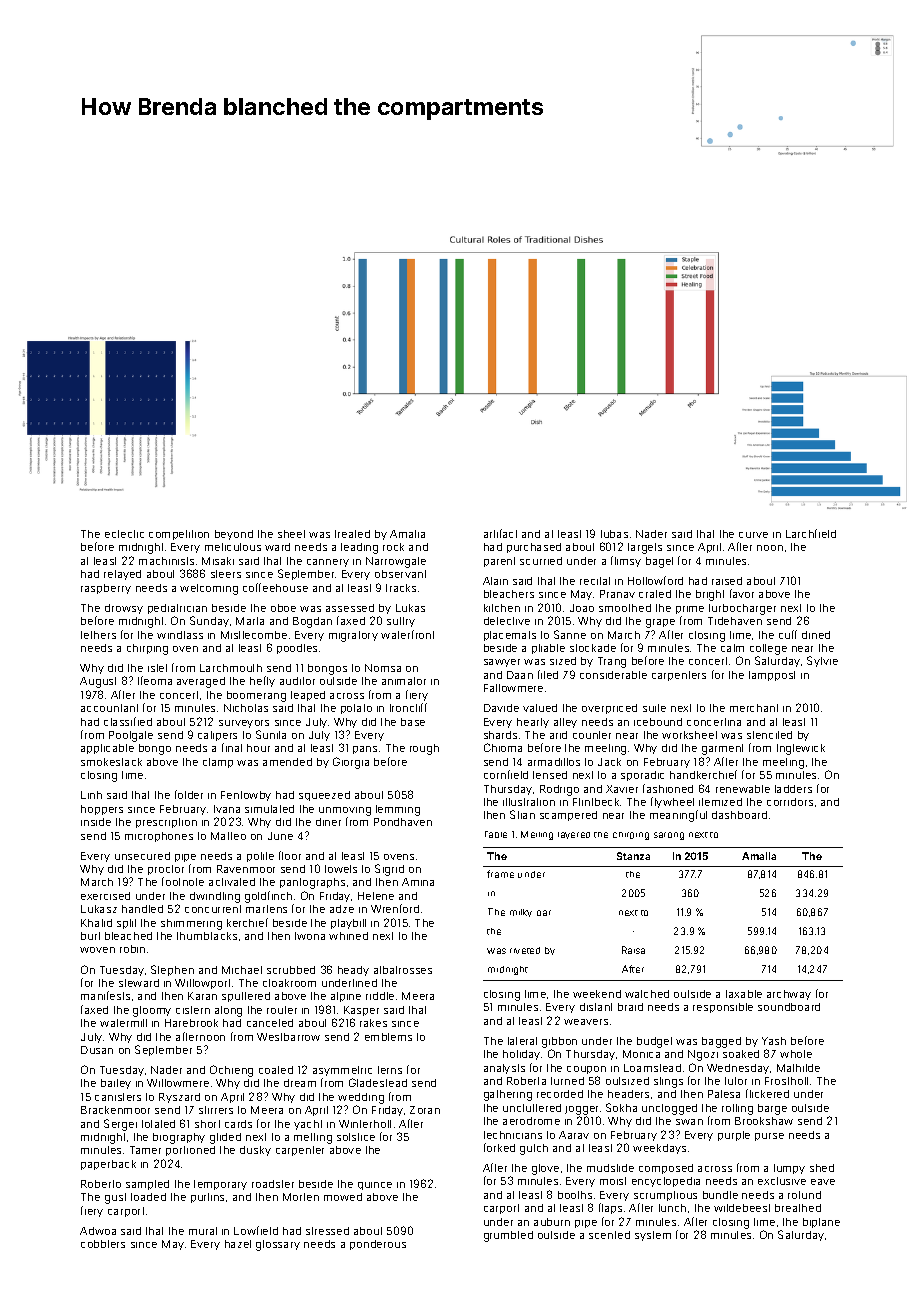 This document has height=1308, width=924. I want to click on thumbtacks, so click(207, 936).
